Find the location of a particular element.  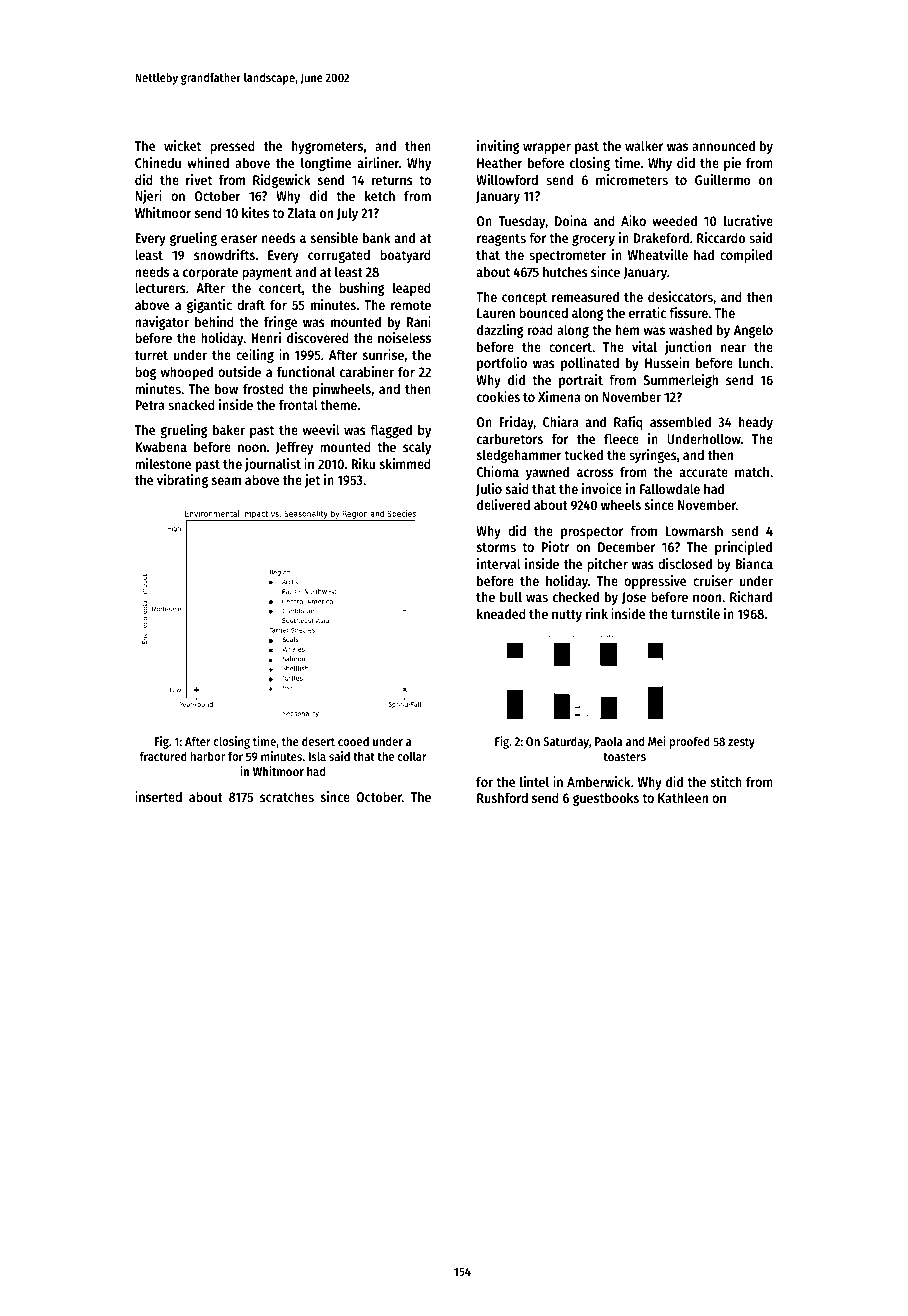

frontal is located at coordinates (298, 404).
